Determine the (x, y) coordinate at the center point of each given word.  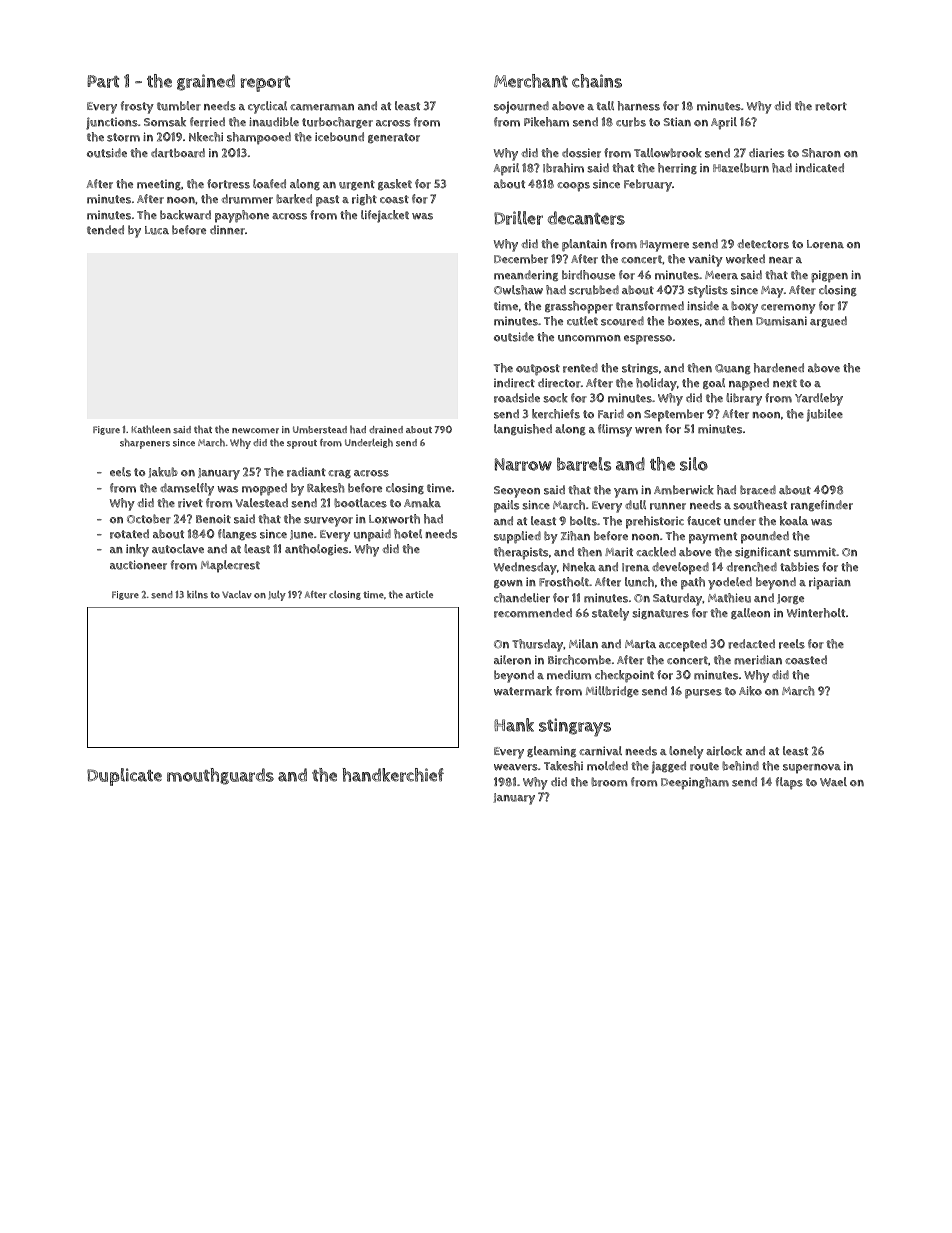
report (265, 84)
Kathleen (151, 429)
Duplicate (124, 777)
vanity (705, 260)
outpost (538, 370)
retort (831, 106)
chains (597, 81)
